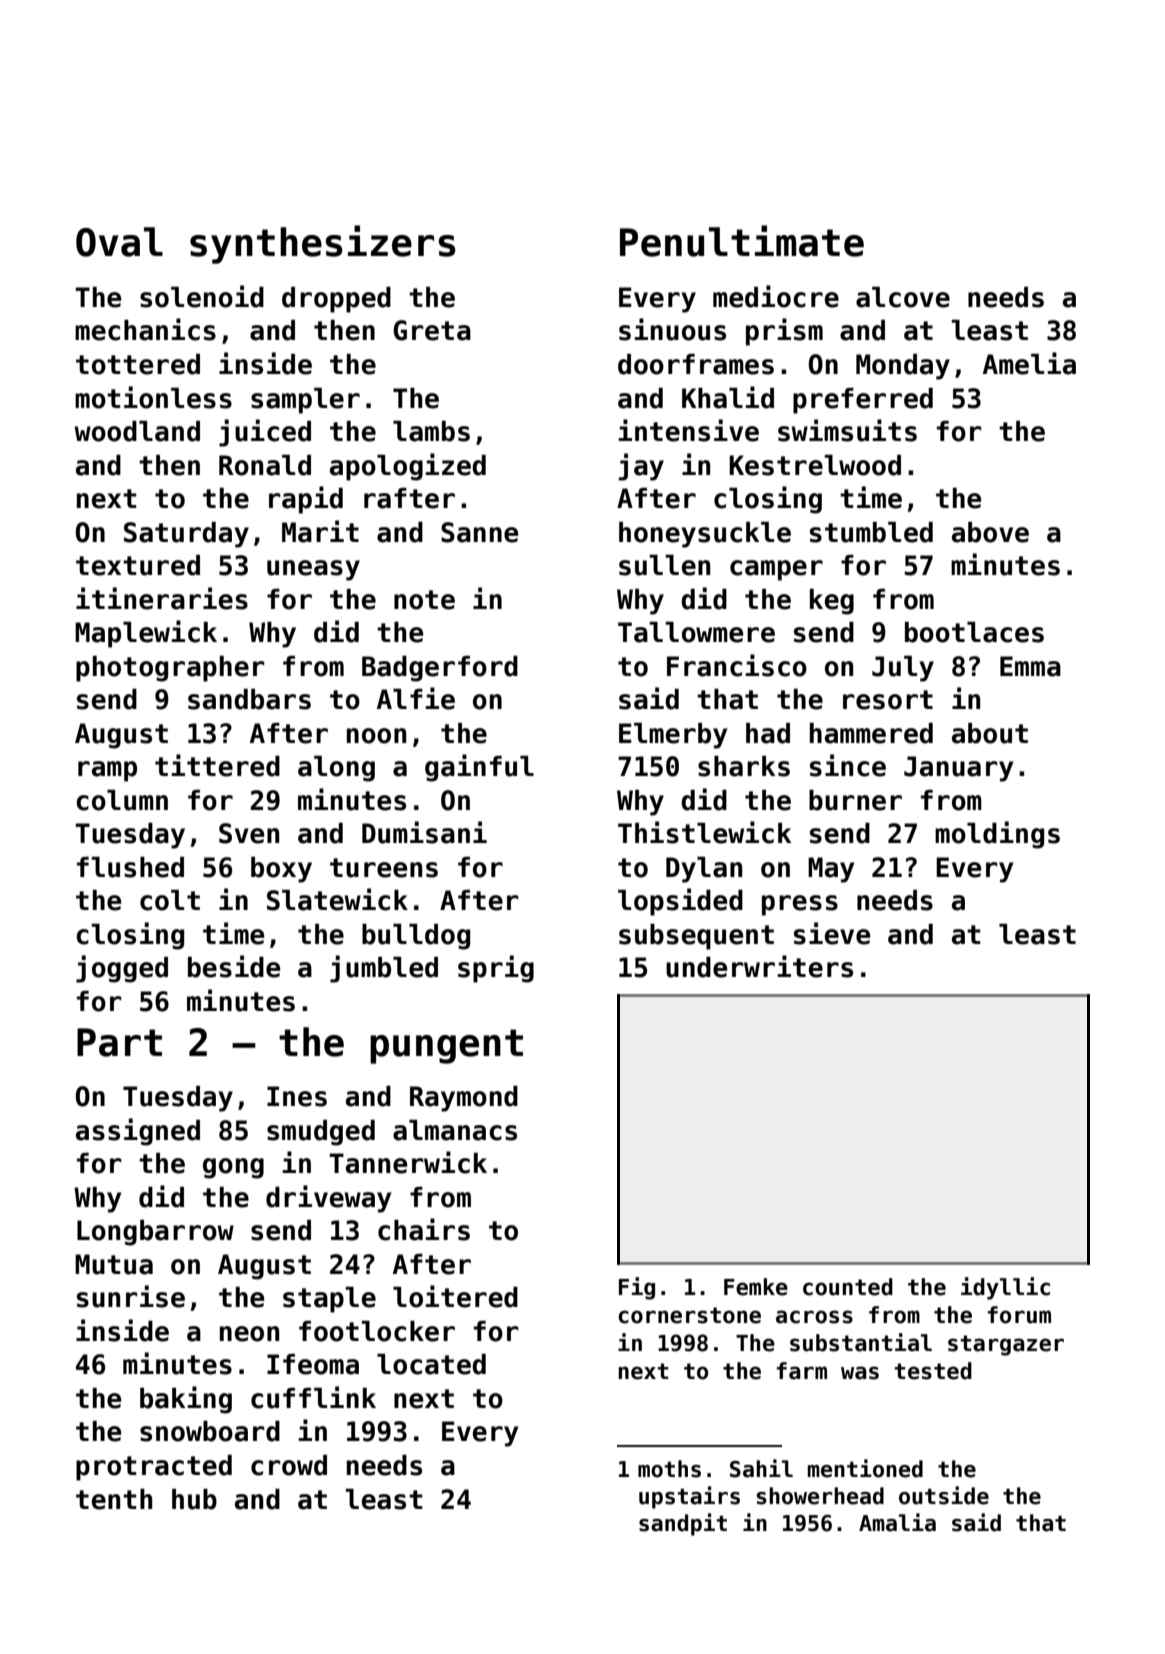 This page has height=1654, width=1165. Describe the element at coordinates (194, 1499) in the page. I see `hub` at that location.
